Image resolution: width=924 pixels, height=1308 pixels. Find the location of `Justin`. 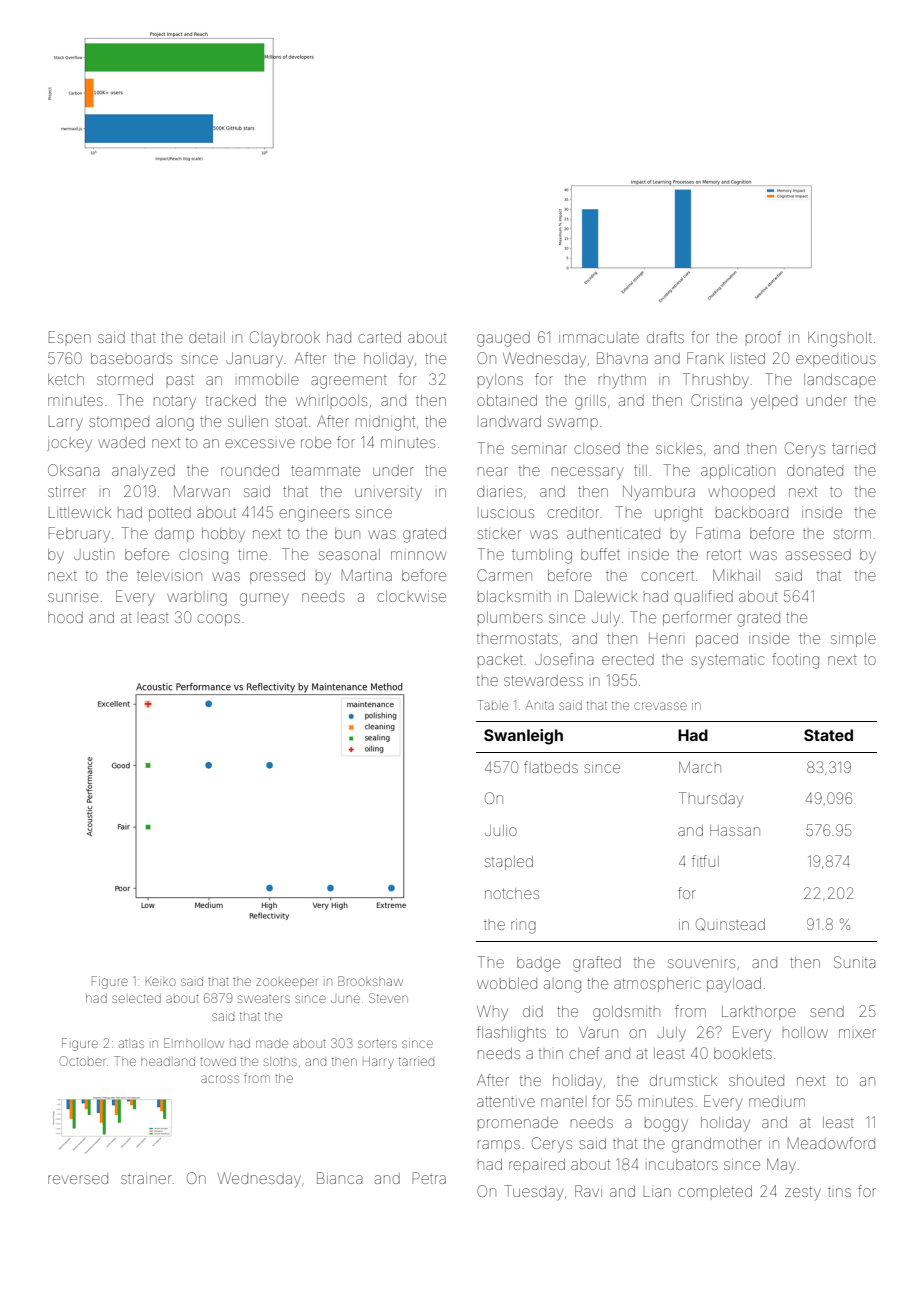

Justin is located at coordinates (94, 554).
